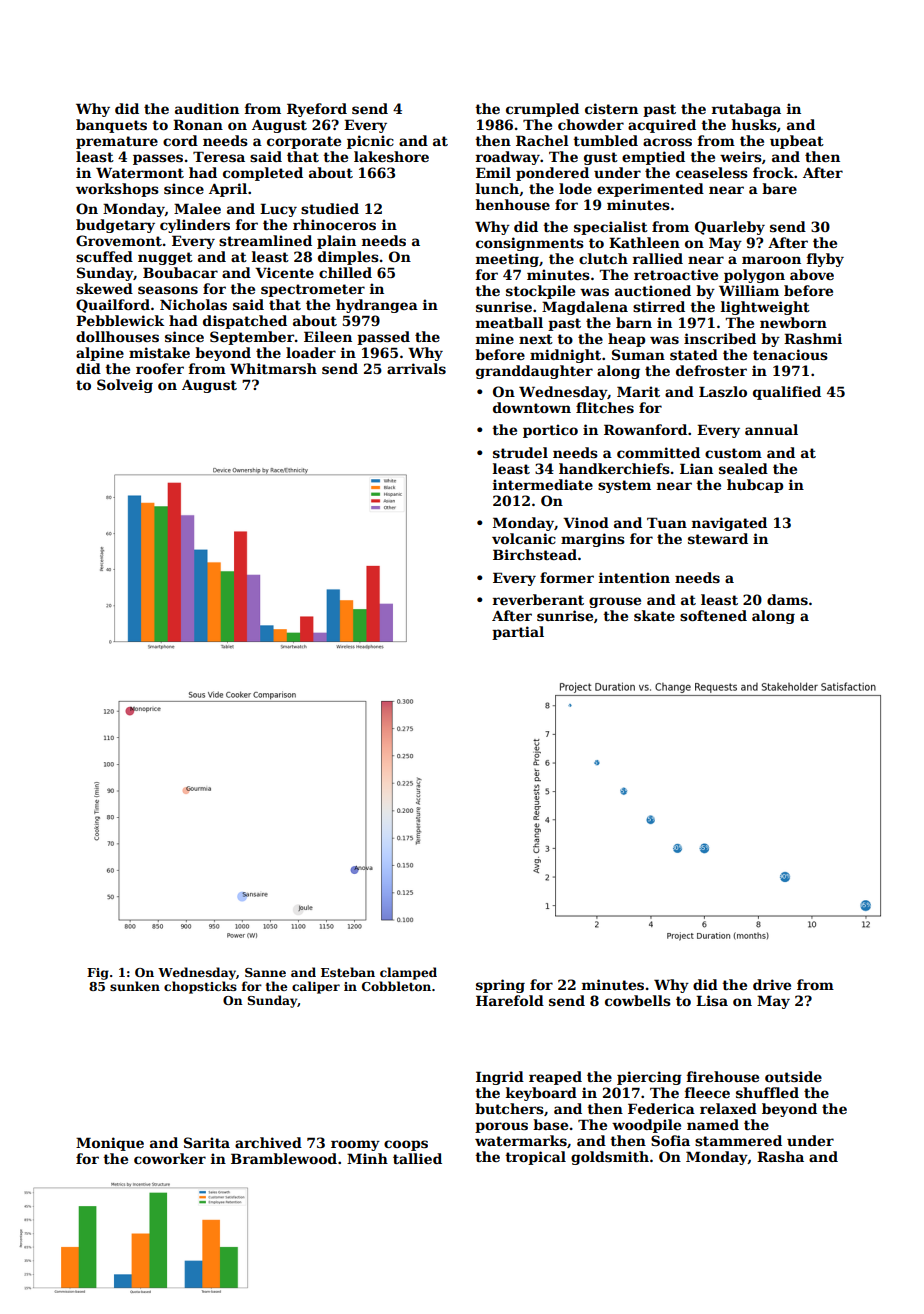 This screenshot has width=924, height=1314. What do you see at coordinates (135, 986) in the screenshot?
I see `sunken` at bounding box center [135, 986].
